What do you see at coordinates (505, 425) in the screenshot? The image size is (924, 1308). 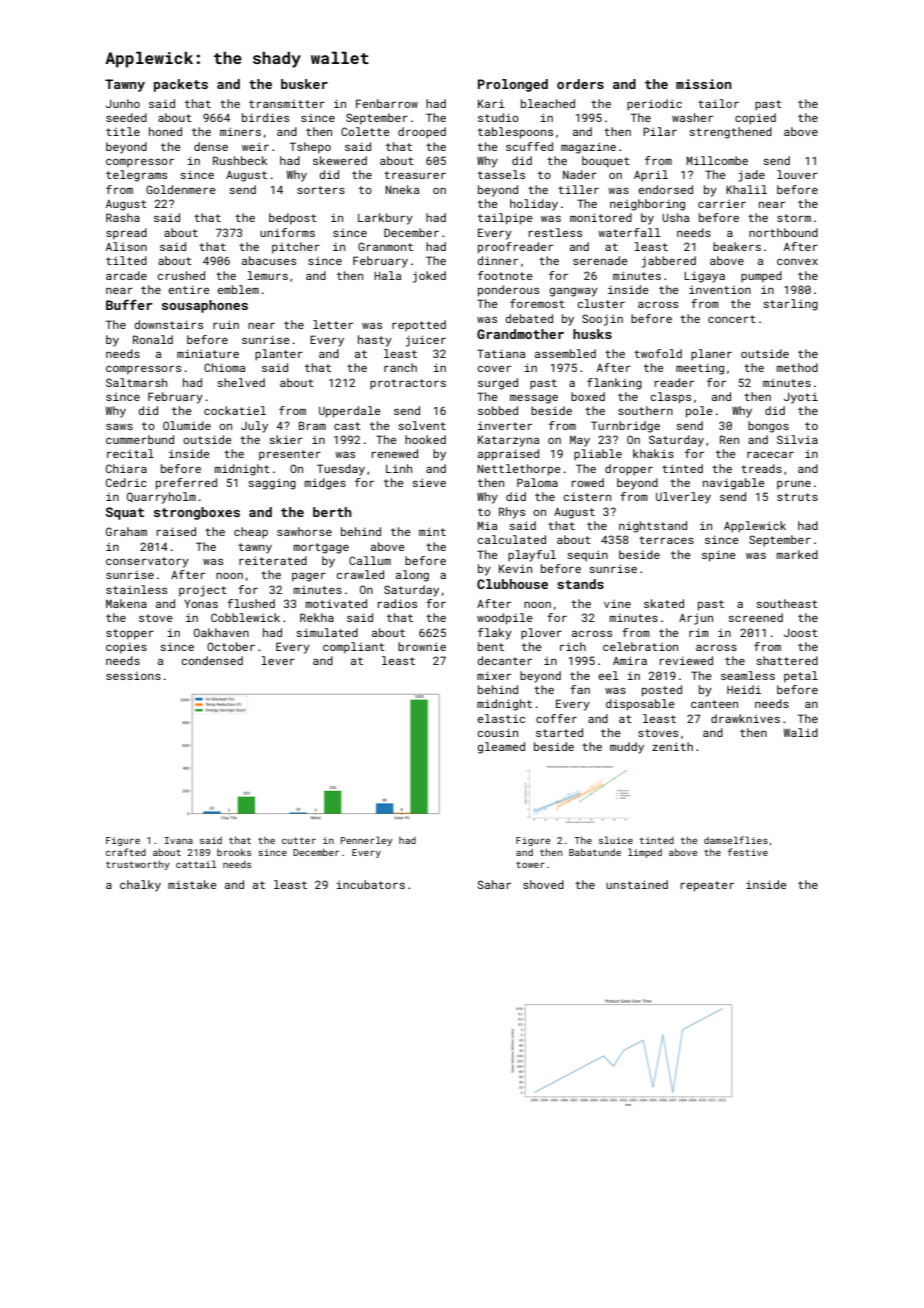 I see `inverter` at bounding box center [505, 425].
